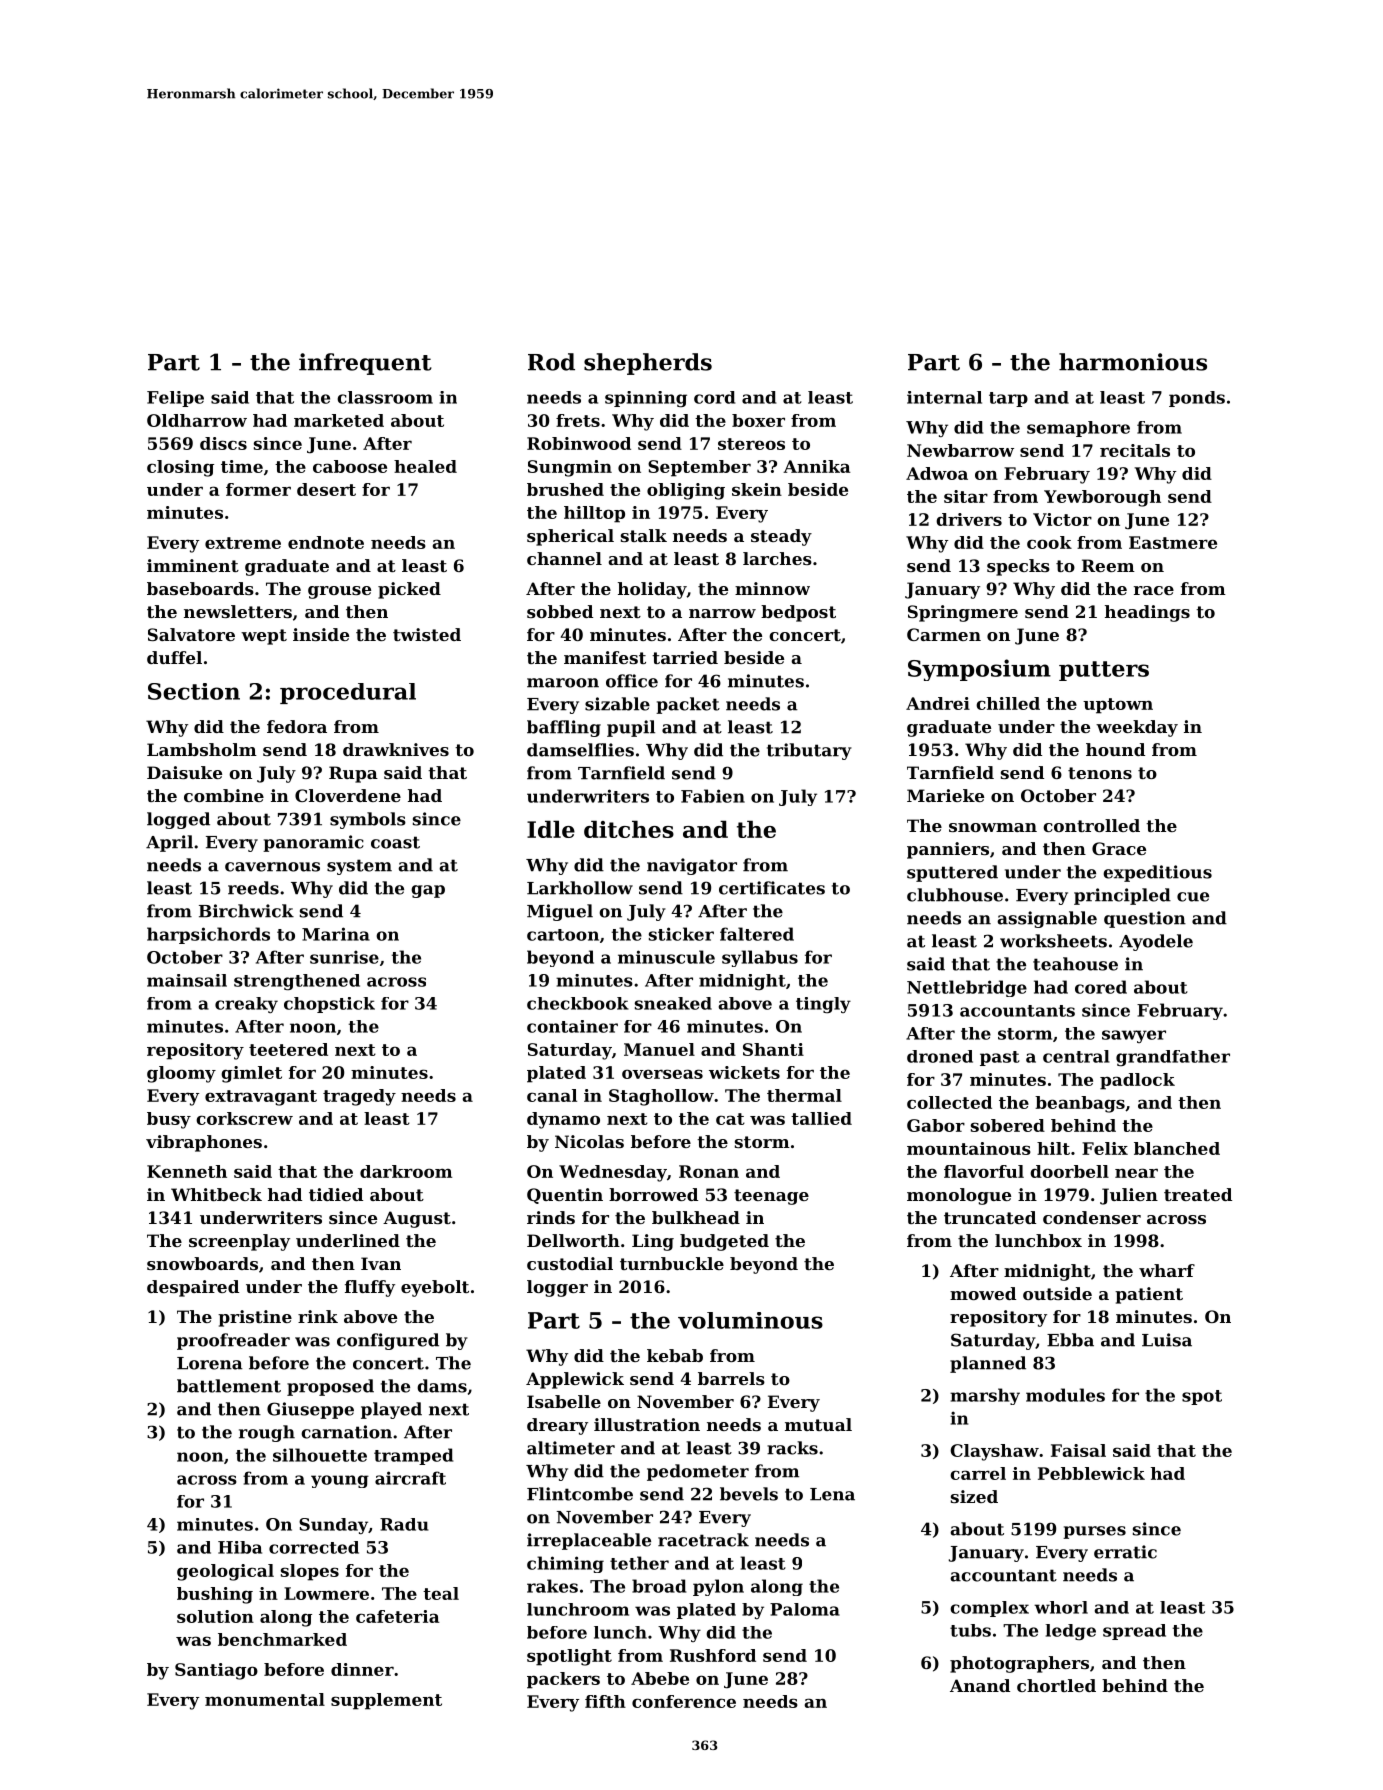 The height and width of the screenshot is (1790, 1383). Describe the element at coordinates (564, 558) in the screenshot. I see `channel` at that location.
